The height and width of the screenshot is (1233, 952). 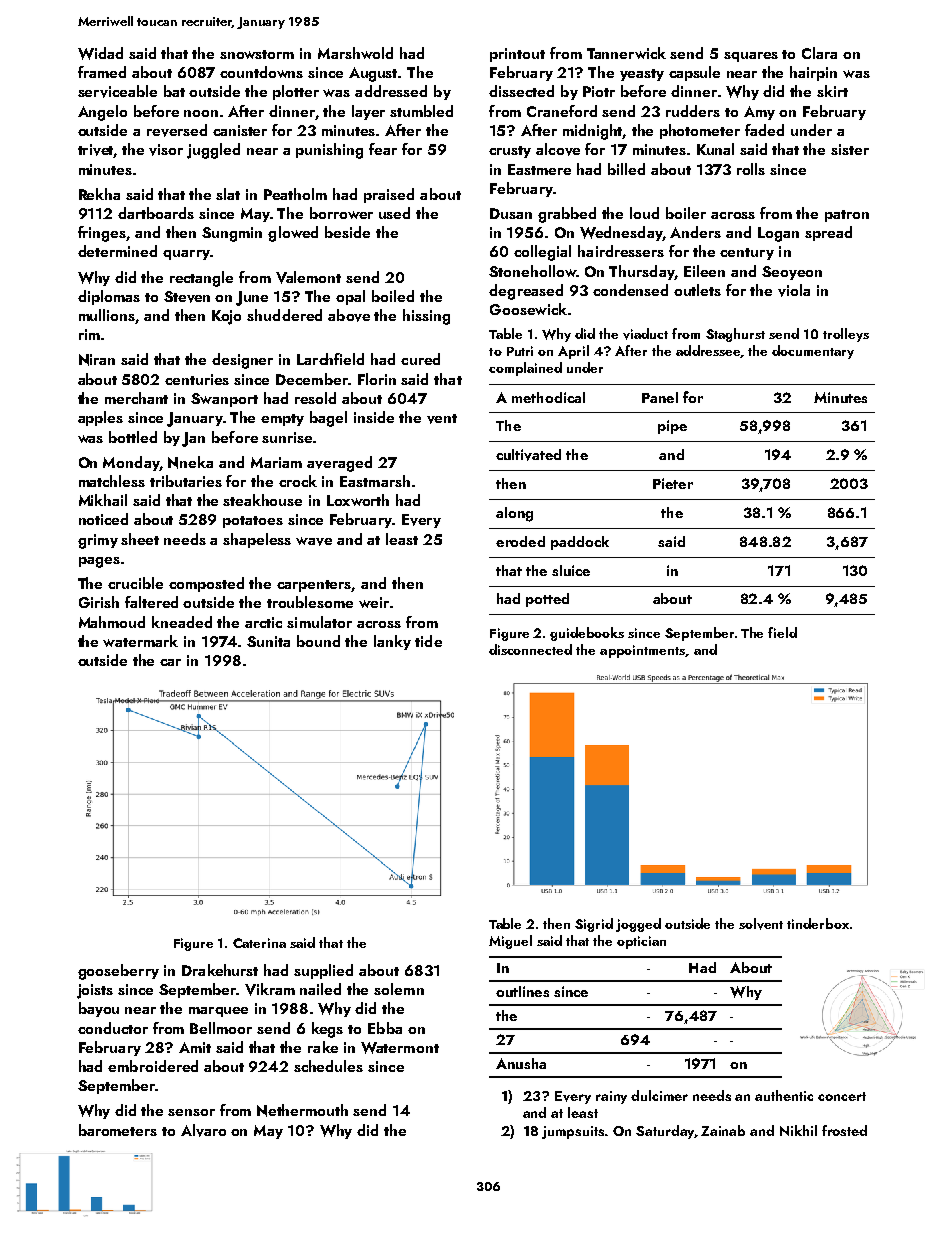 I want to click on Zainab, so click(x=723, y=1130).
